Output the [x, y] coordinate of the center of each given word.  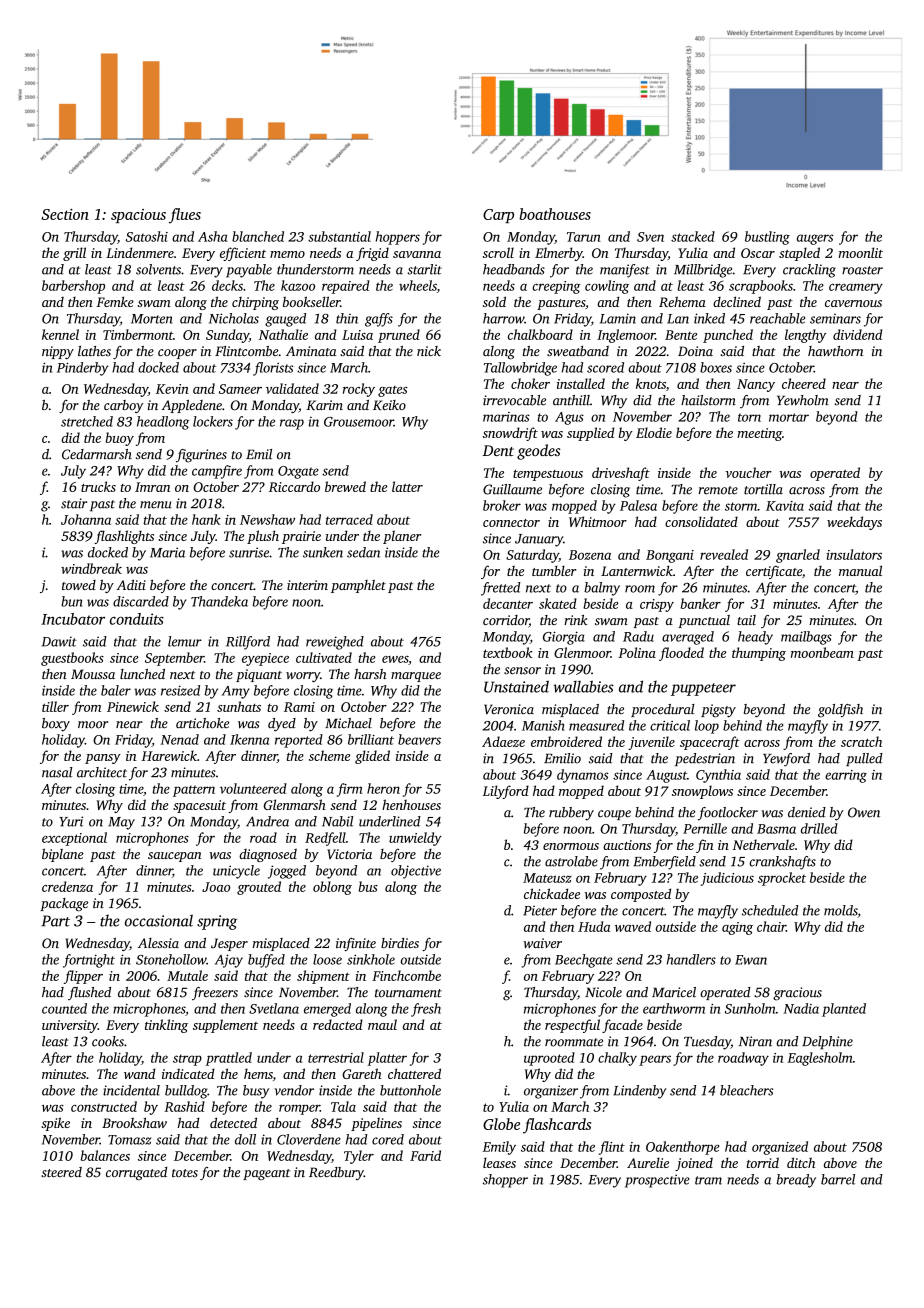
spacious [138, 216]
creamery [856, 288]
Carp [498, 216]
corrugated [136, 1174]
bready [796, 1181]
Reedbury [336, 1173]
